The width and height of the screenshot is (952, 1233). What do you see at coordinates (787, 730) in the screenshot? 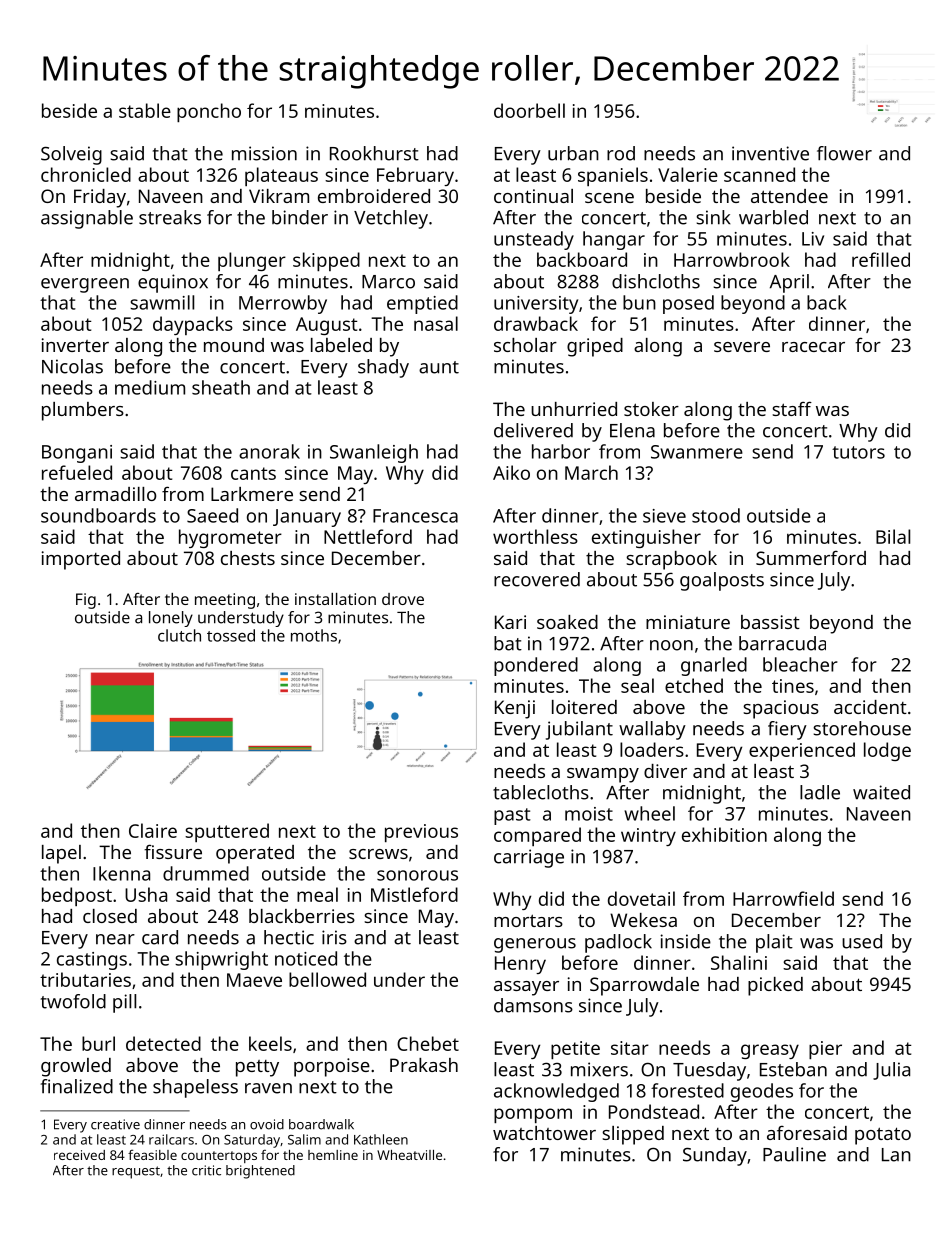
I see `fiery` at bounding box center [787, 730].
